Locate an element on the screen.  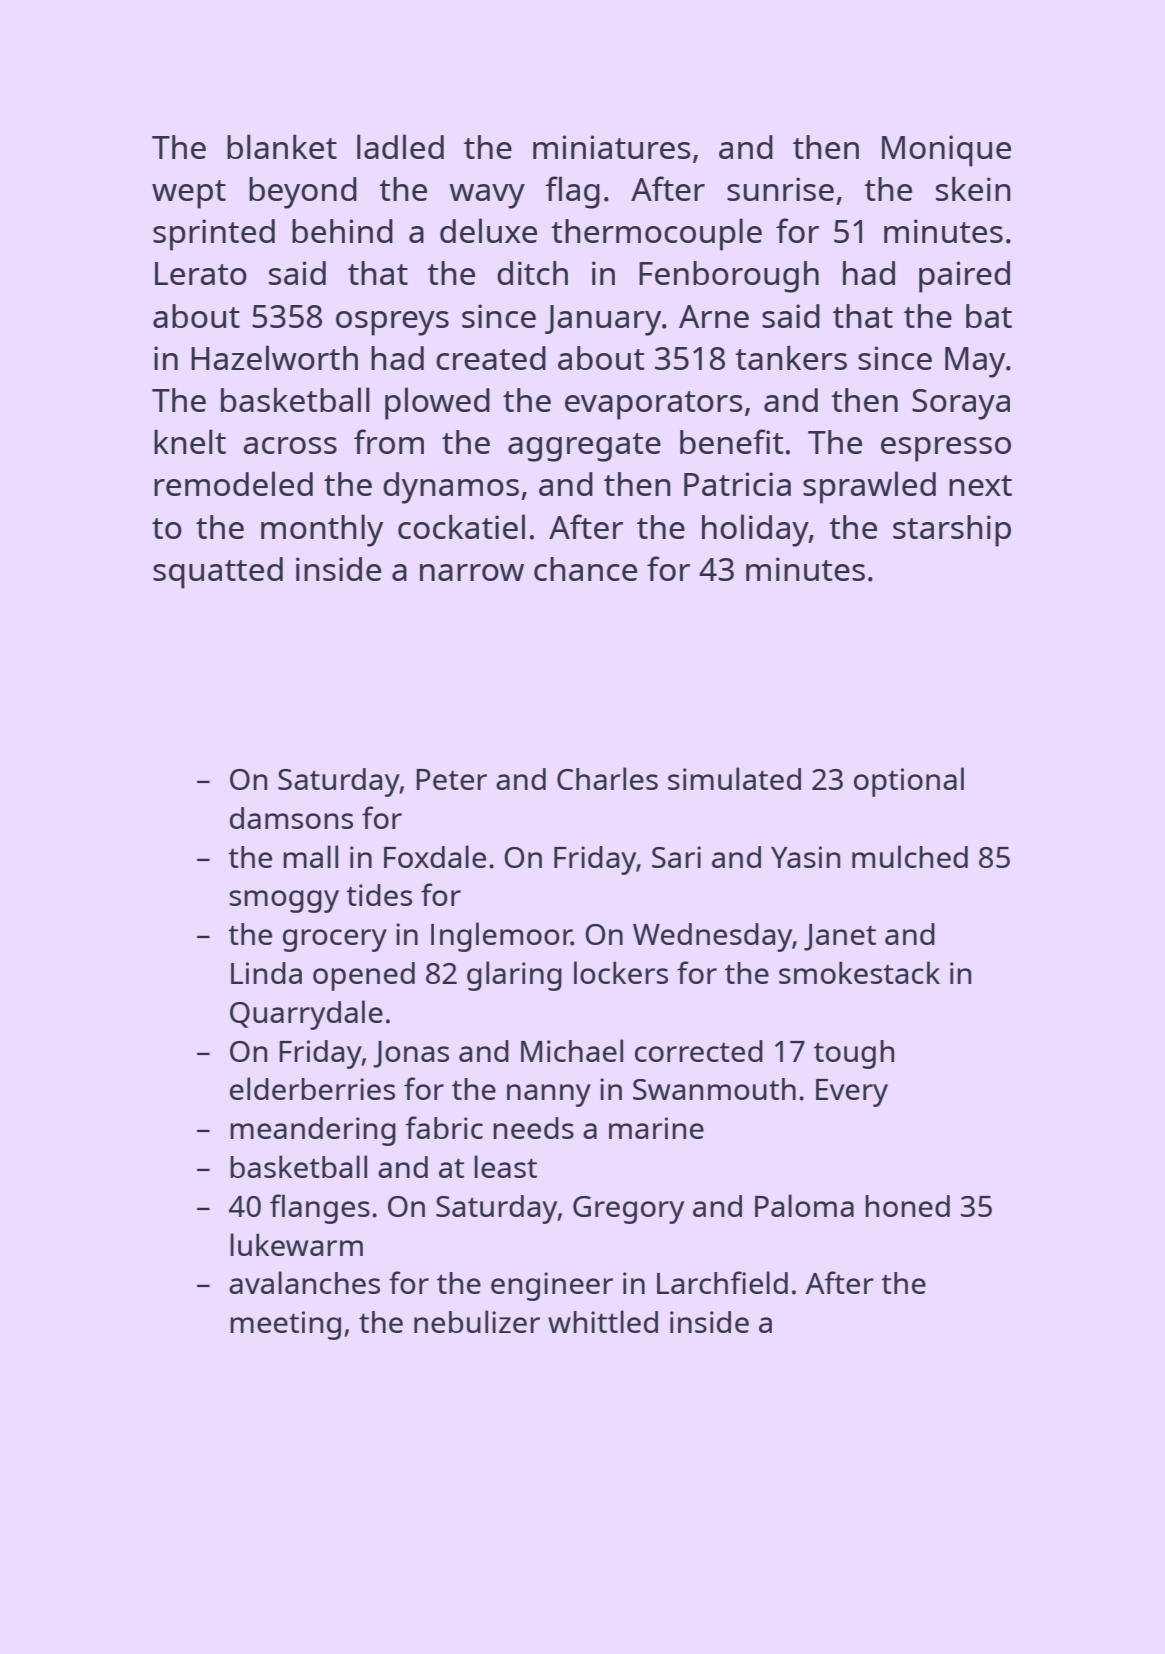
Janet is located at coordinates (840, 937).
